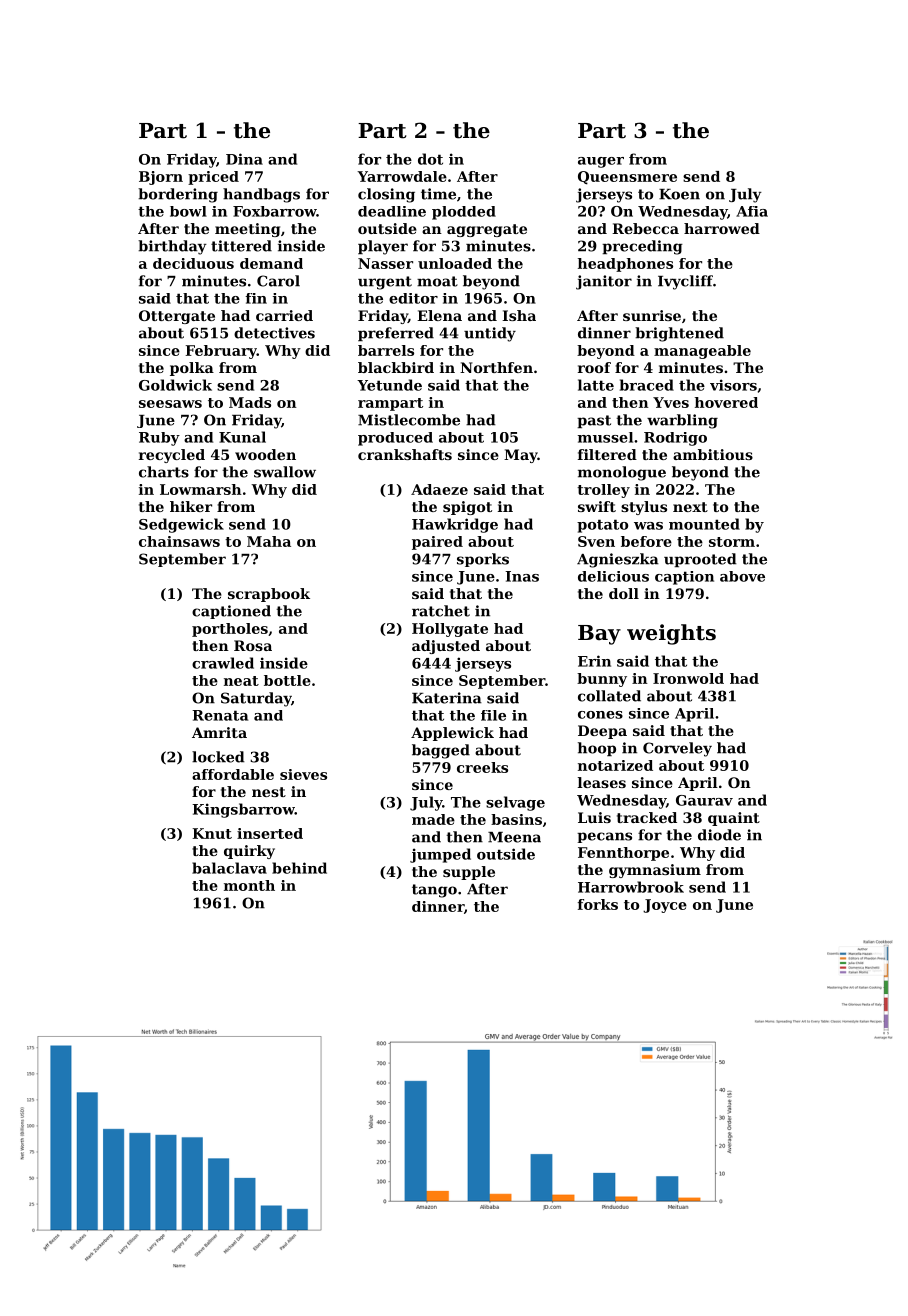  What do you see at coordinates (430, 159) in the screenshot?
I see `dot` at bounding box center [430, 159].
